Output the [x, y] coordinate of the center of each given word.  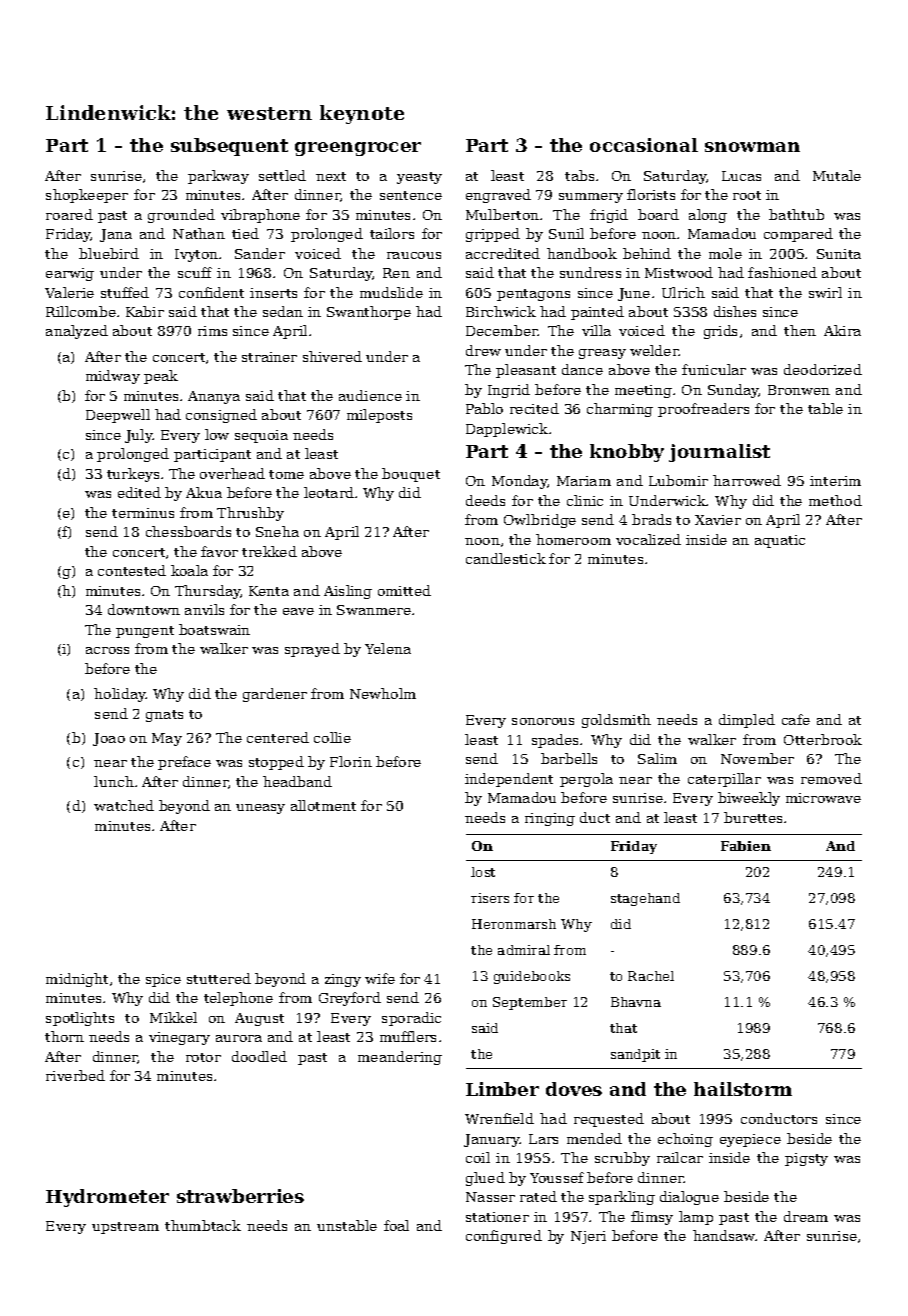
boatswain [214, 629]
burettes [753, 817]
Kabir [145, 311]
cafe [796, 719]
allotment [323, 805]
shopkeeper [87, 196]
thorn [64, 1036]
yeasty [419, 178]
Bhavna [636, 1002]
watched [124, 805]
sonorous [543, 721]
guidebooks [532, 977]
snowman [752, 147]
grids [720, 332]
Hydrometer [107, 1198]
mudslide [391, 292]
